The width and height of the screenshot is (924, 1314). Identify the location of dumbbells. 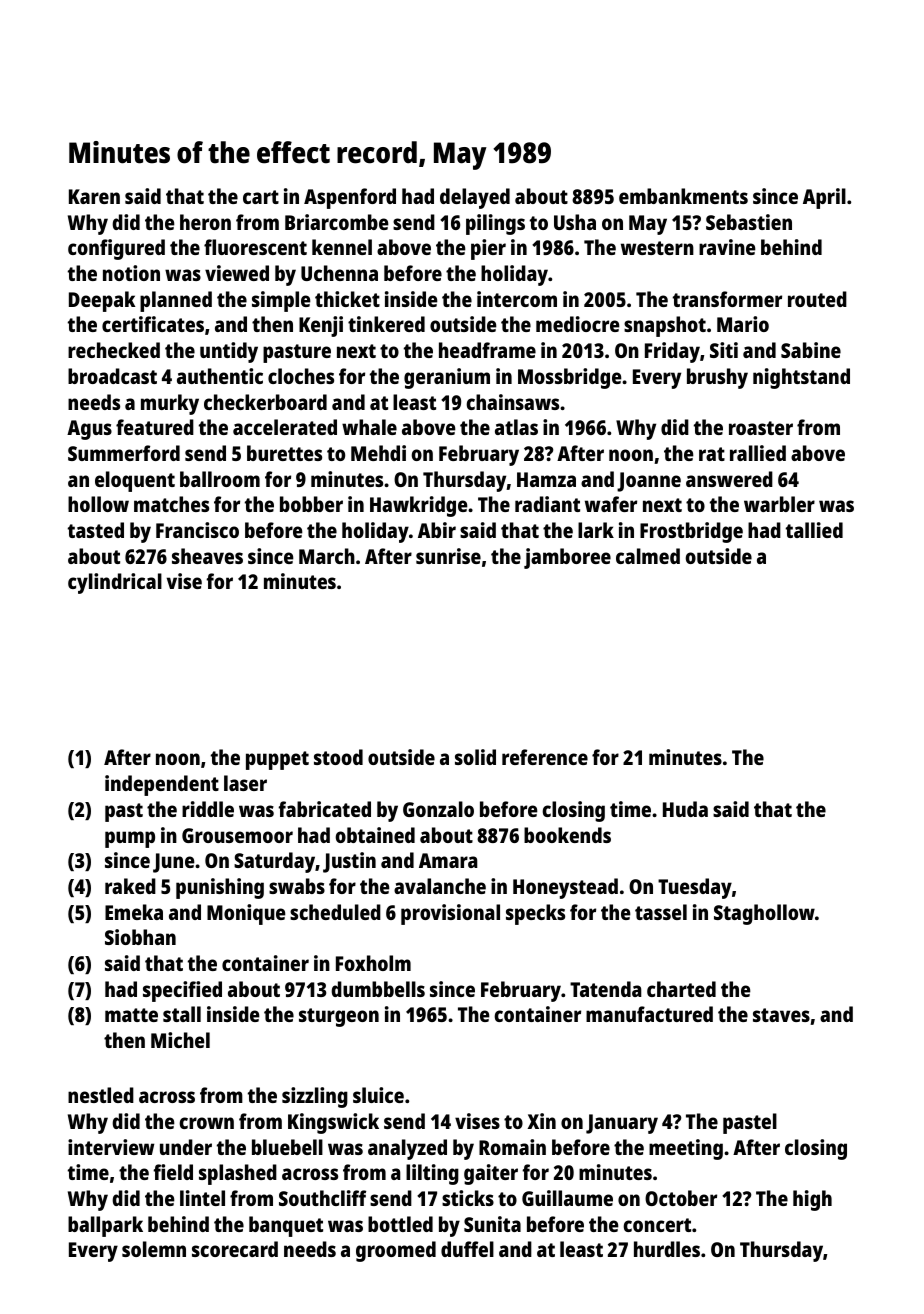
(378, 989).
